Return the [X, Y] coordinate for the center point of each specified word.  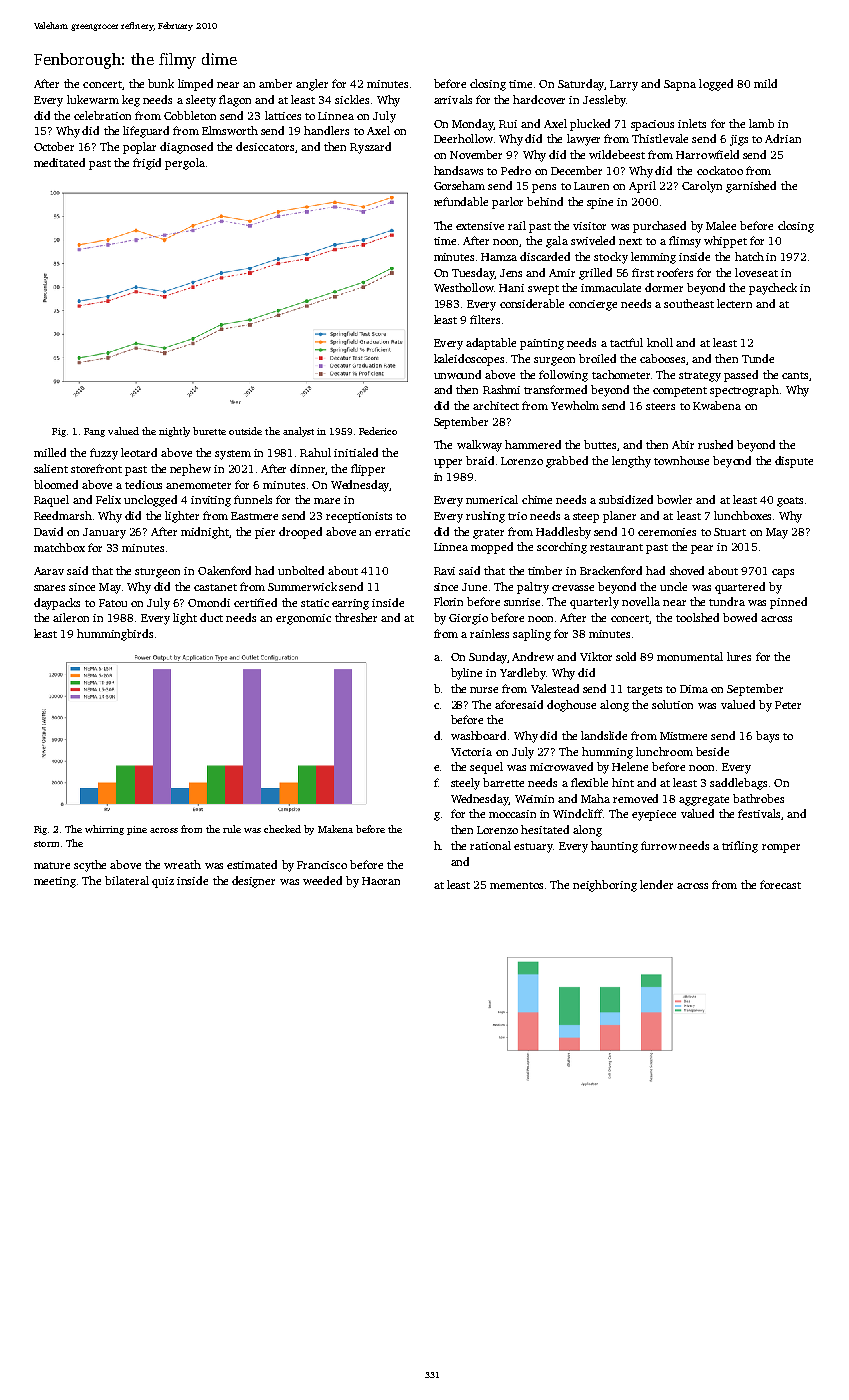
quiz [163, 882]
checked [282, 829]
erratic [392, 532]
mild [765, 83]
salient [51, 468]
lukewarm [93, 99]
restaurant [616, 547]
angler [312, 85]
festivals [759, 813]
